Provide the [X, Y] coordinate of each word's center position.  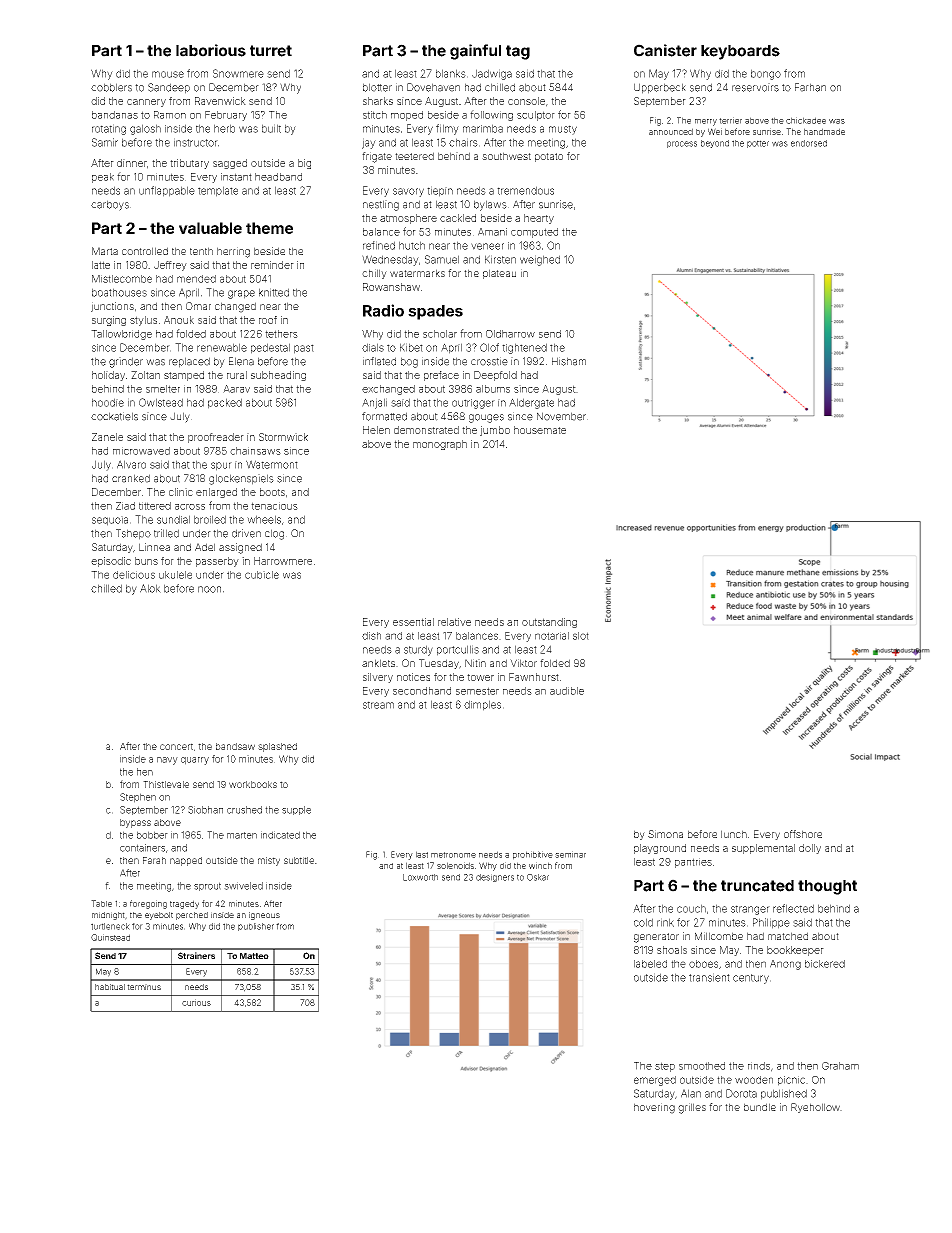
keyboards [740, 52]
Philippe [771, 923]
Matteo [254, 956]
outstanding [549, 623]
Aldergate [531, 403]
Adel [205, 547]
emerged [655, 1081]
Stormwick [283, 437]
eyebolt [159, 916]
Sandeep [169, 88]
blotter [377, 87]
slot [581, 636]
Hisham [569, 361]
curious [196, 1002]
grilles [692, 1108]
